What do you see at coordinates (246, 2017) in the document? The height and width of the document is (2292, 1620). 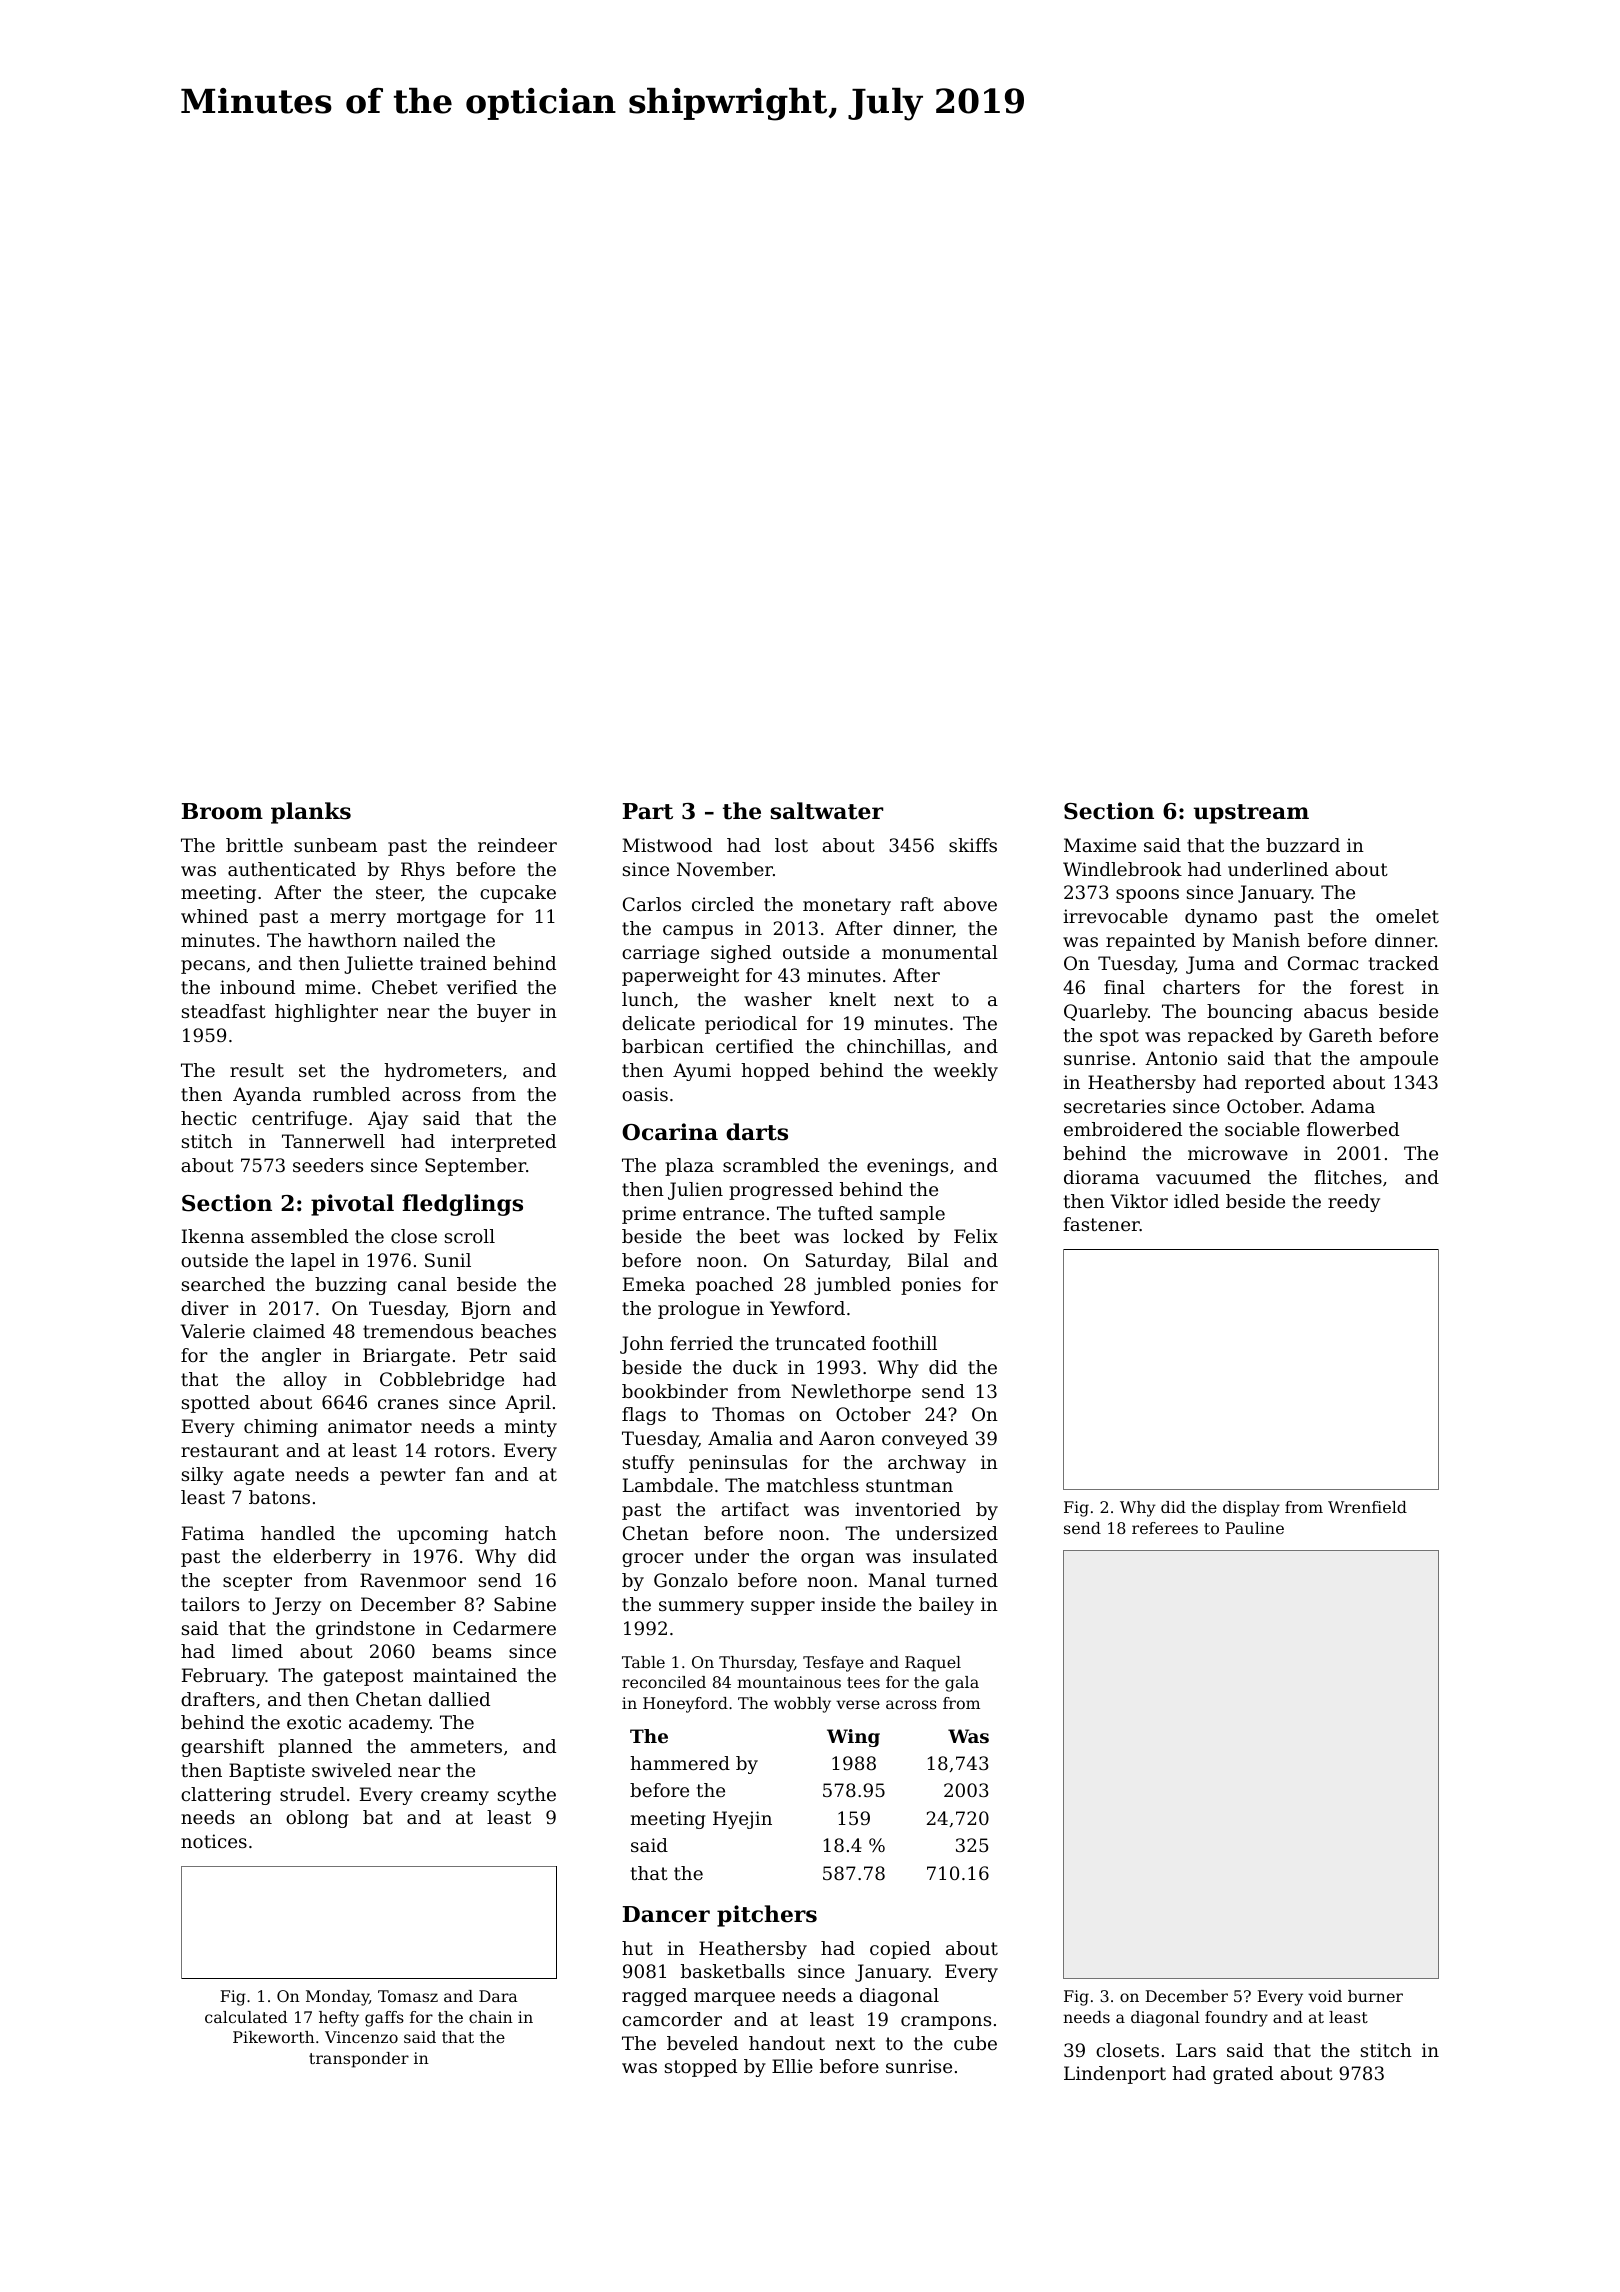 I see `calculated` at bounding box center [246, 2017].
